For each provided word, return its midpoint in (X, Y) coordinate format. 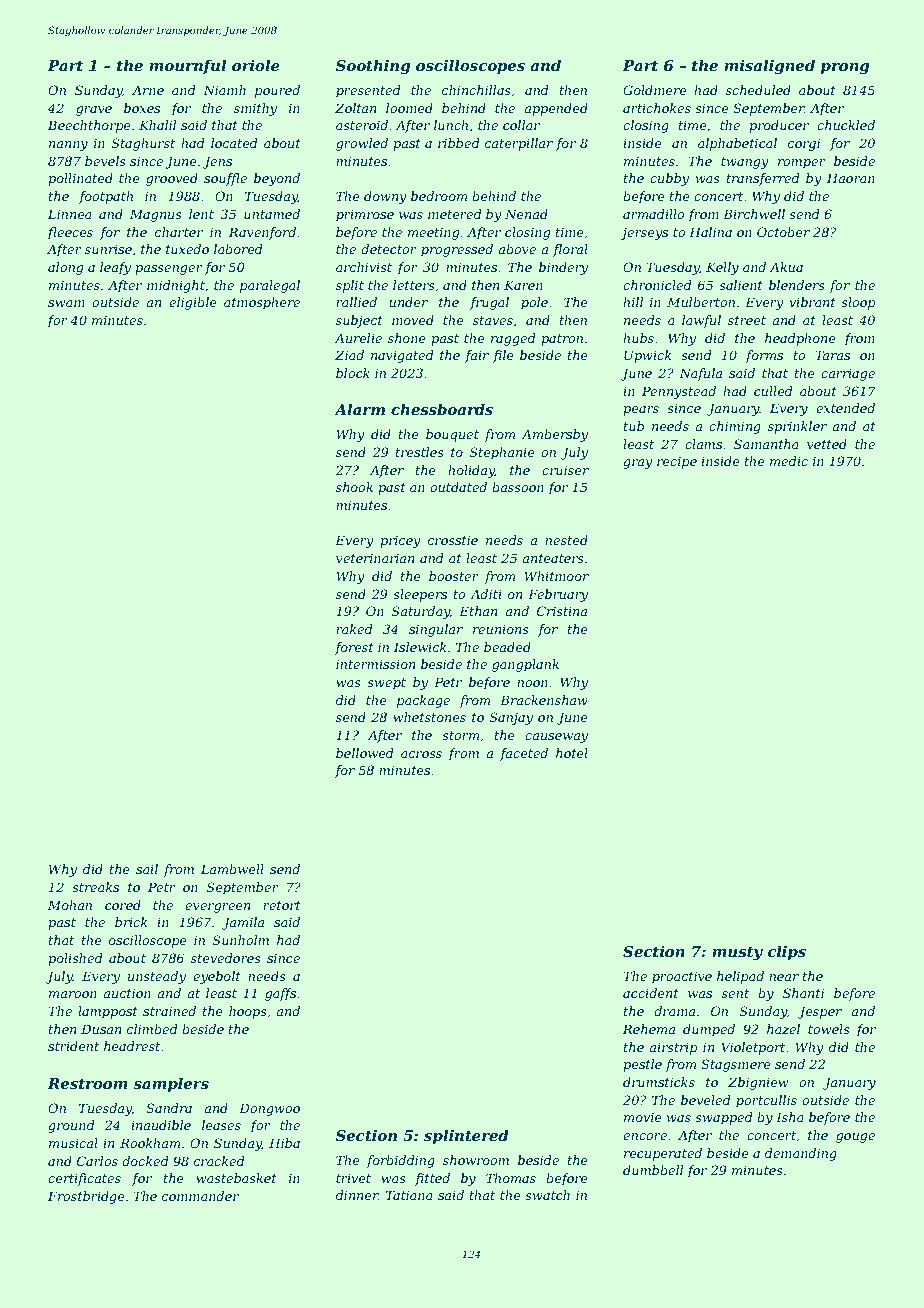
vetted (827, 444)
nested (566, 540)
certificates (84, 1179)
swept (386, 684)
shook (354, 487)
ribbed (459, 143)
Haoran (851, 178)
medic (789, 461)
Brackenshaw (544, 700)
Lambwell (232, 869)
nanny (68, 146)
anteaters (553, 558)
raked (354, 629)
